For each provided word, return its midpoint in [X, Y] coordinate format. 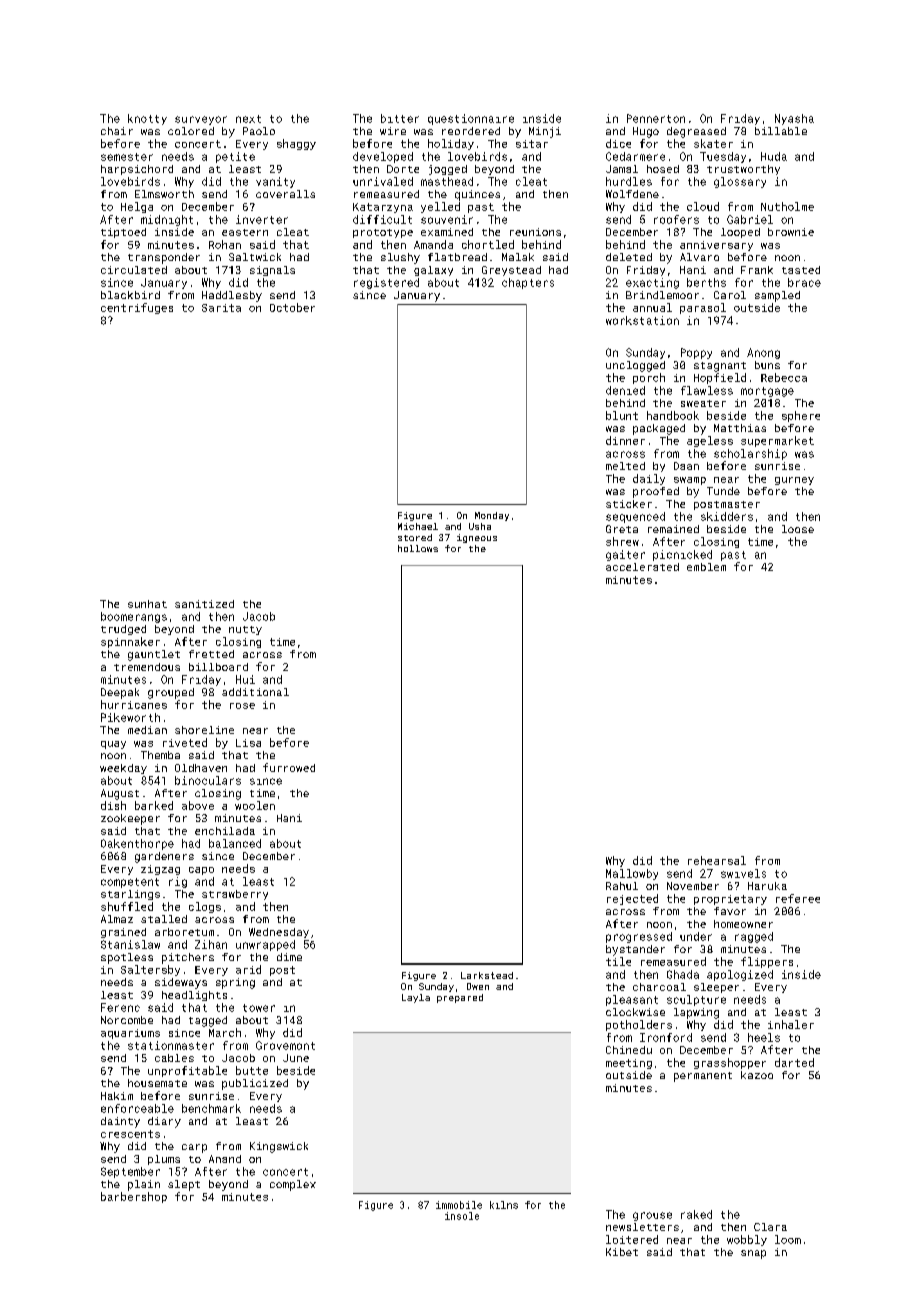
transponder [164, 258]
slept [184, 1185]
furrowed [289, 767]
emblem [706, 567]
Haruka [767, 886]
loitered [632, 1239]
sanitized [204, 604]
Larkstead [487, 975]
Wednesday [279, 933]
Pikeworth [130, 717]
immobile [459, 1205]
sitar [532, 144]
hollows [418, 548]
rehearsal [717, 860]
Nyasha [794, 119]
